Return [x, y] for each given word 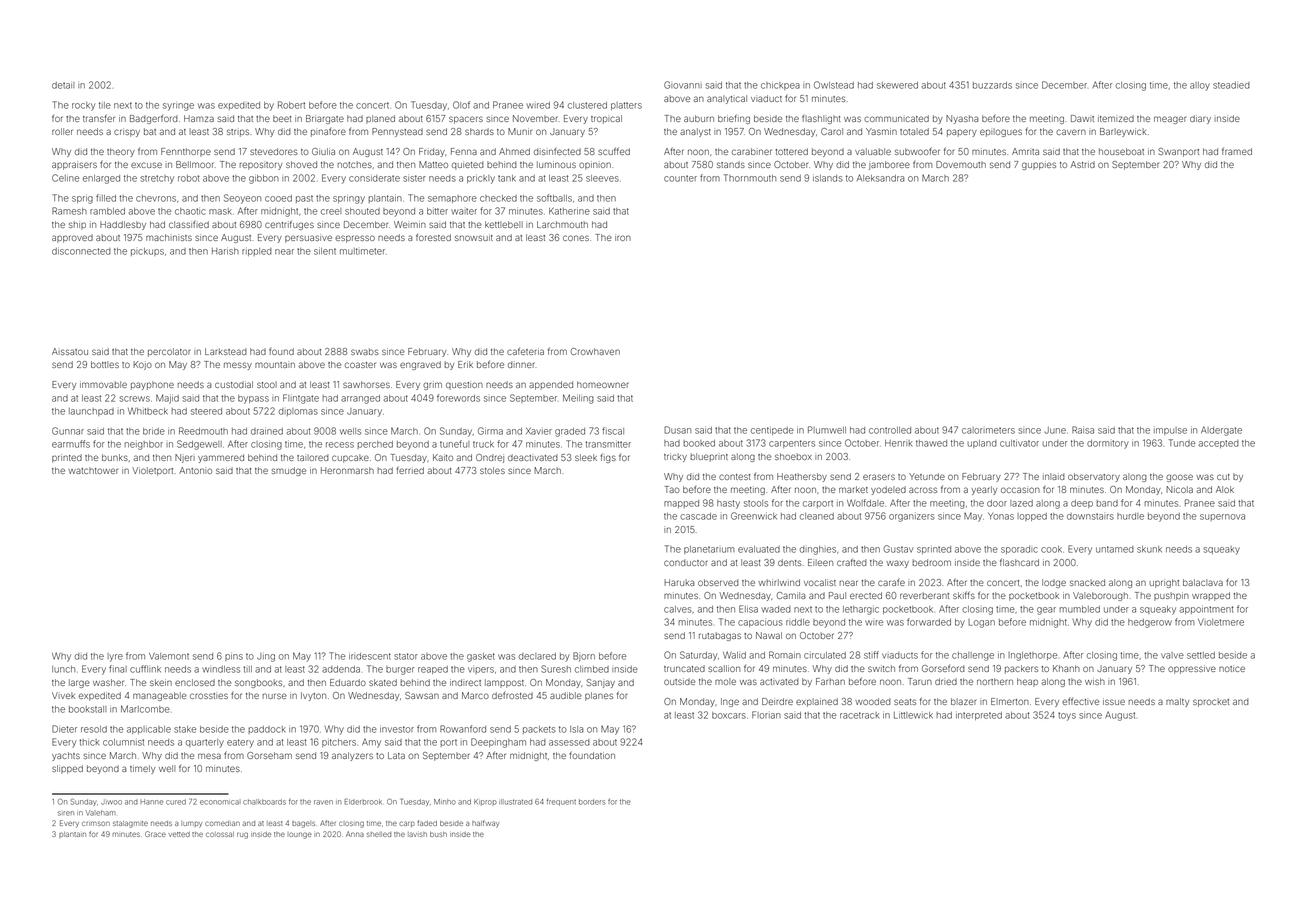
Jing [266, 657]
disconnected [81, 251]
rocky [83, 106]
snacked [1087, 582]
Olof [461, 105]
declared [537, 656]
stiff [871, 655]
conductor [685, 562]
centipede [772, 431]
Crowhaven [595, 351]
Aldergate [1221, 431]
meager [1170, 120]
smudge [289, 471]
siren [66, 813]
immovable [103, 384]
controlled [890, 430]
